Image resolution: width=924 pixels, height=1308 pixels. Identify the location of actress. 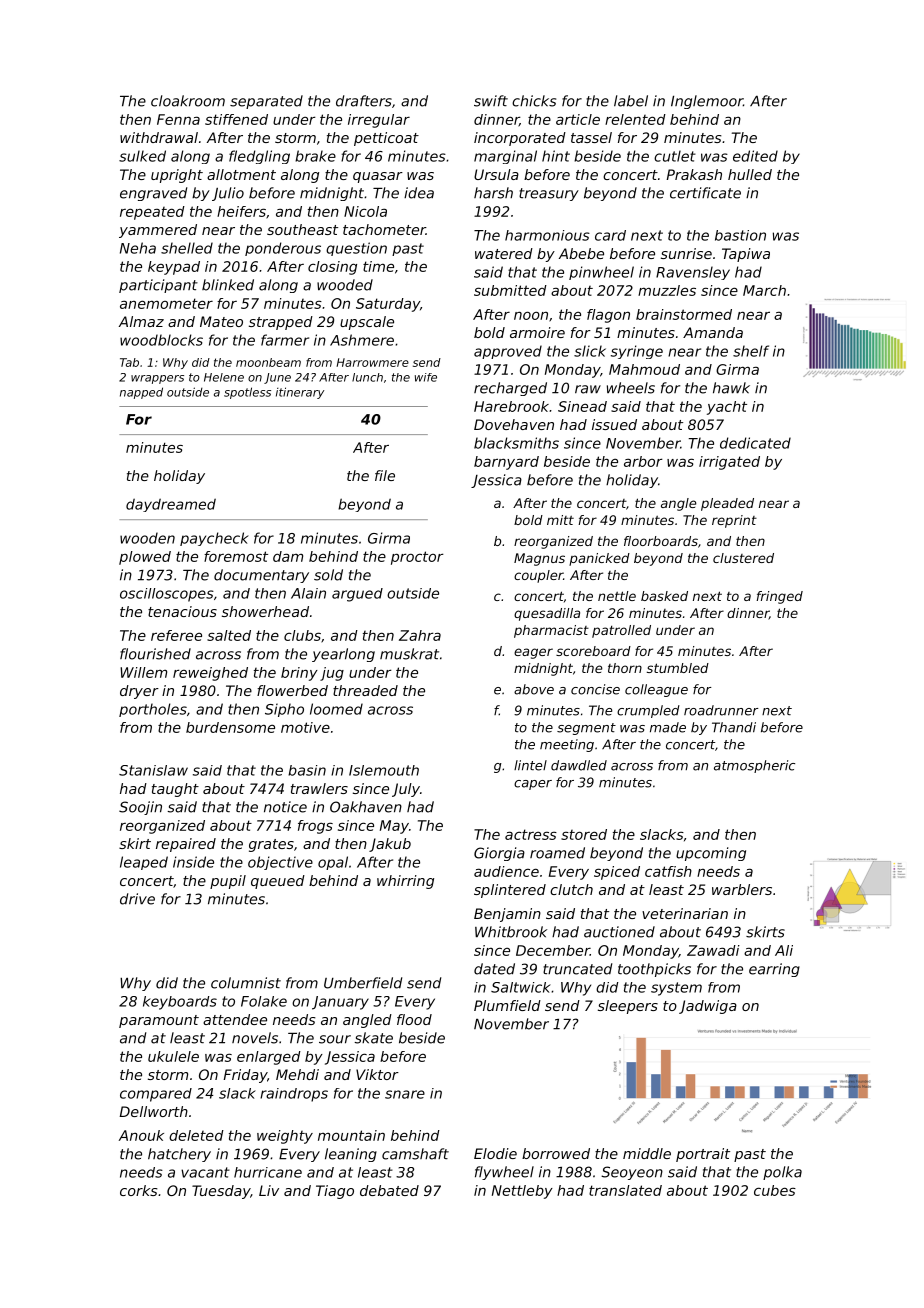
(531, 834).
